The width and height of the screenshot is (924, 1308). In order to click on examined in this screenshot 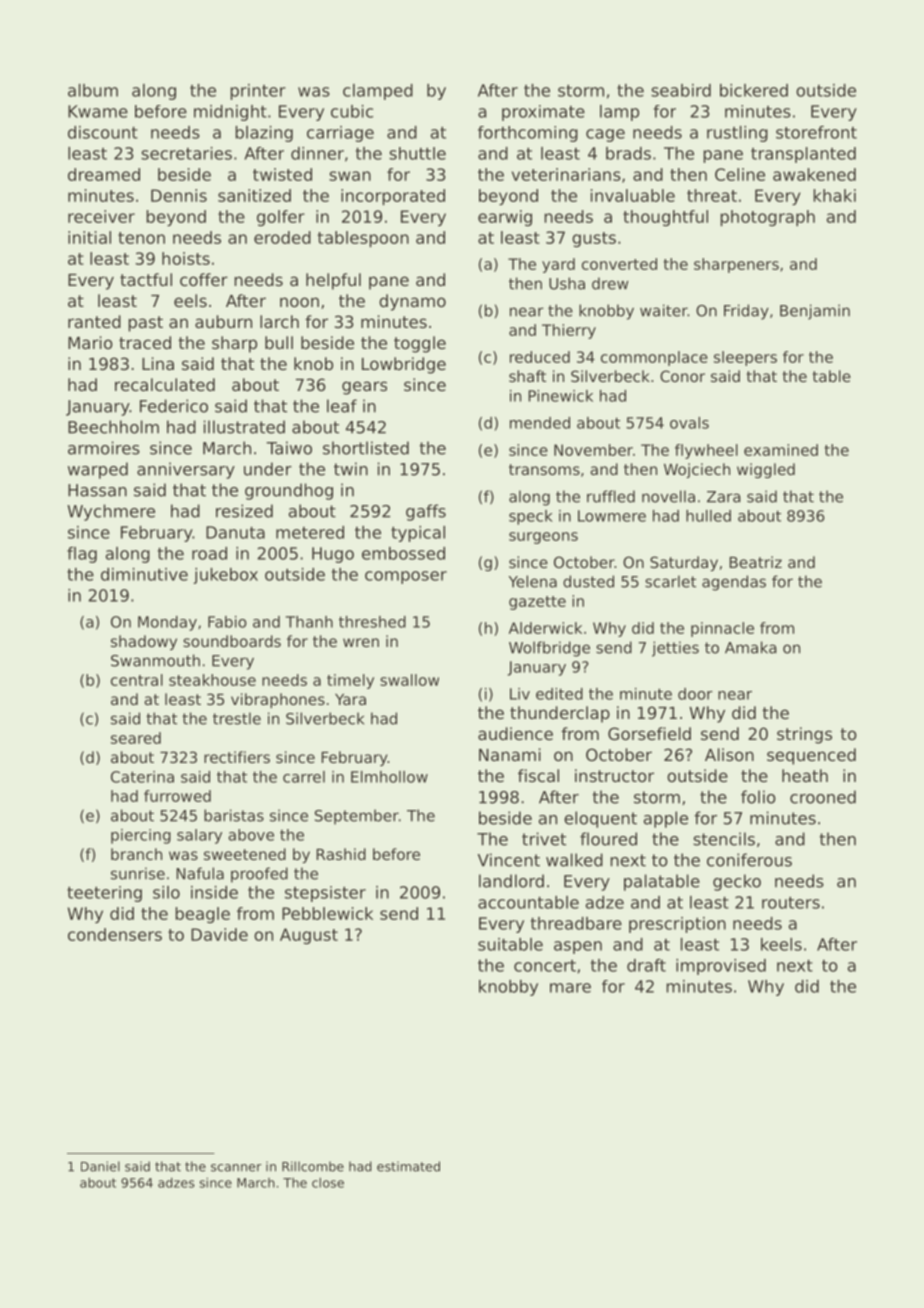, I will do `click(781, 450)`.
